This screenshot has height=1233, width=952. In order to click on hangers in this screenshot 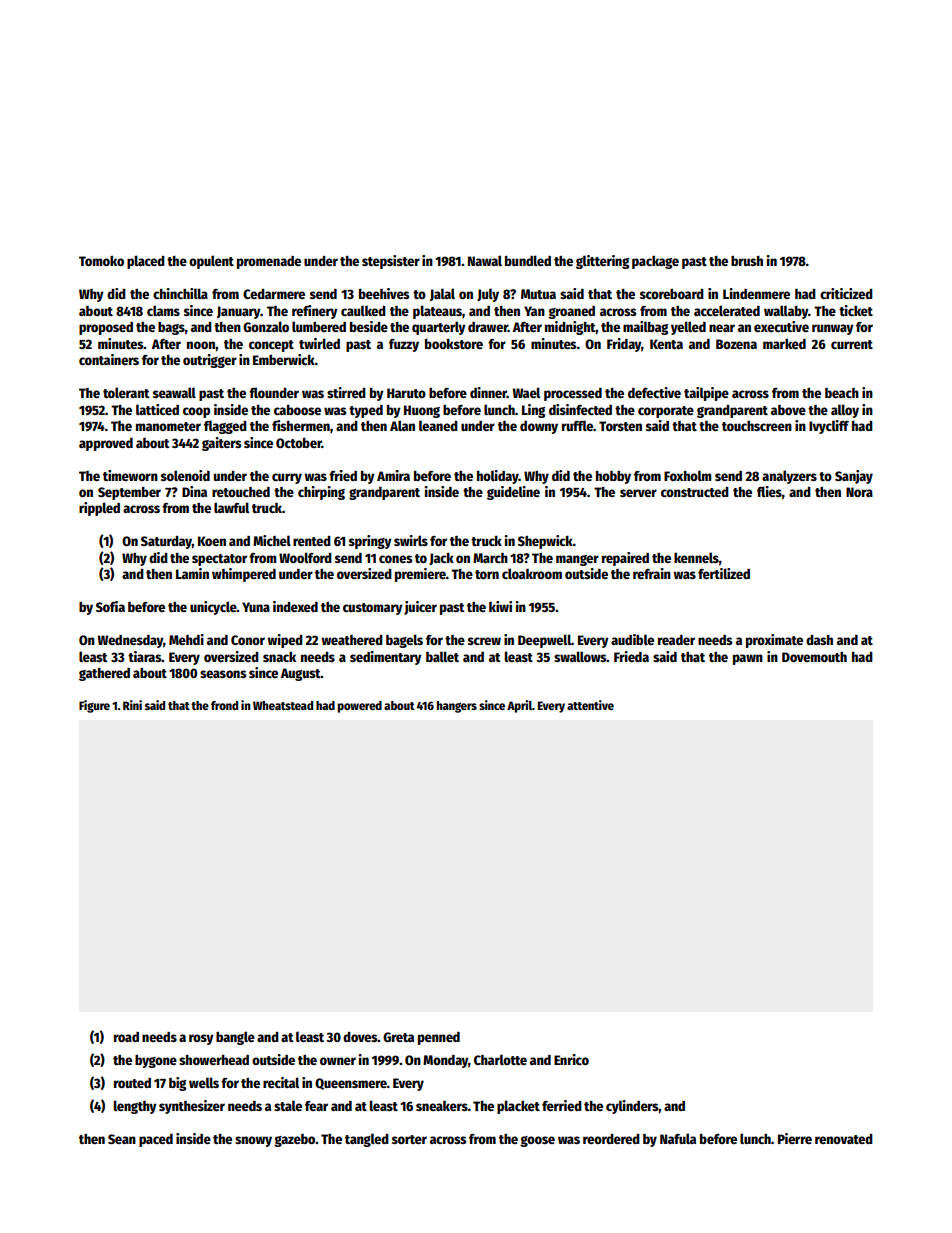, I will do `click(457, 707)`.
